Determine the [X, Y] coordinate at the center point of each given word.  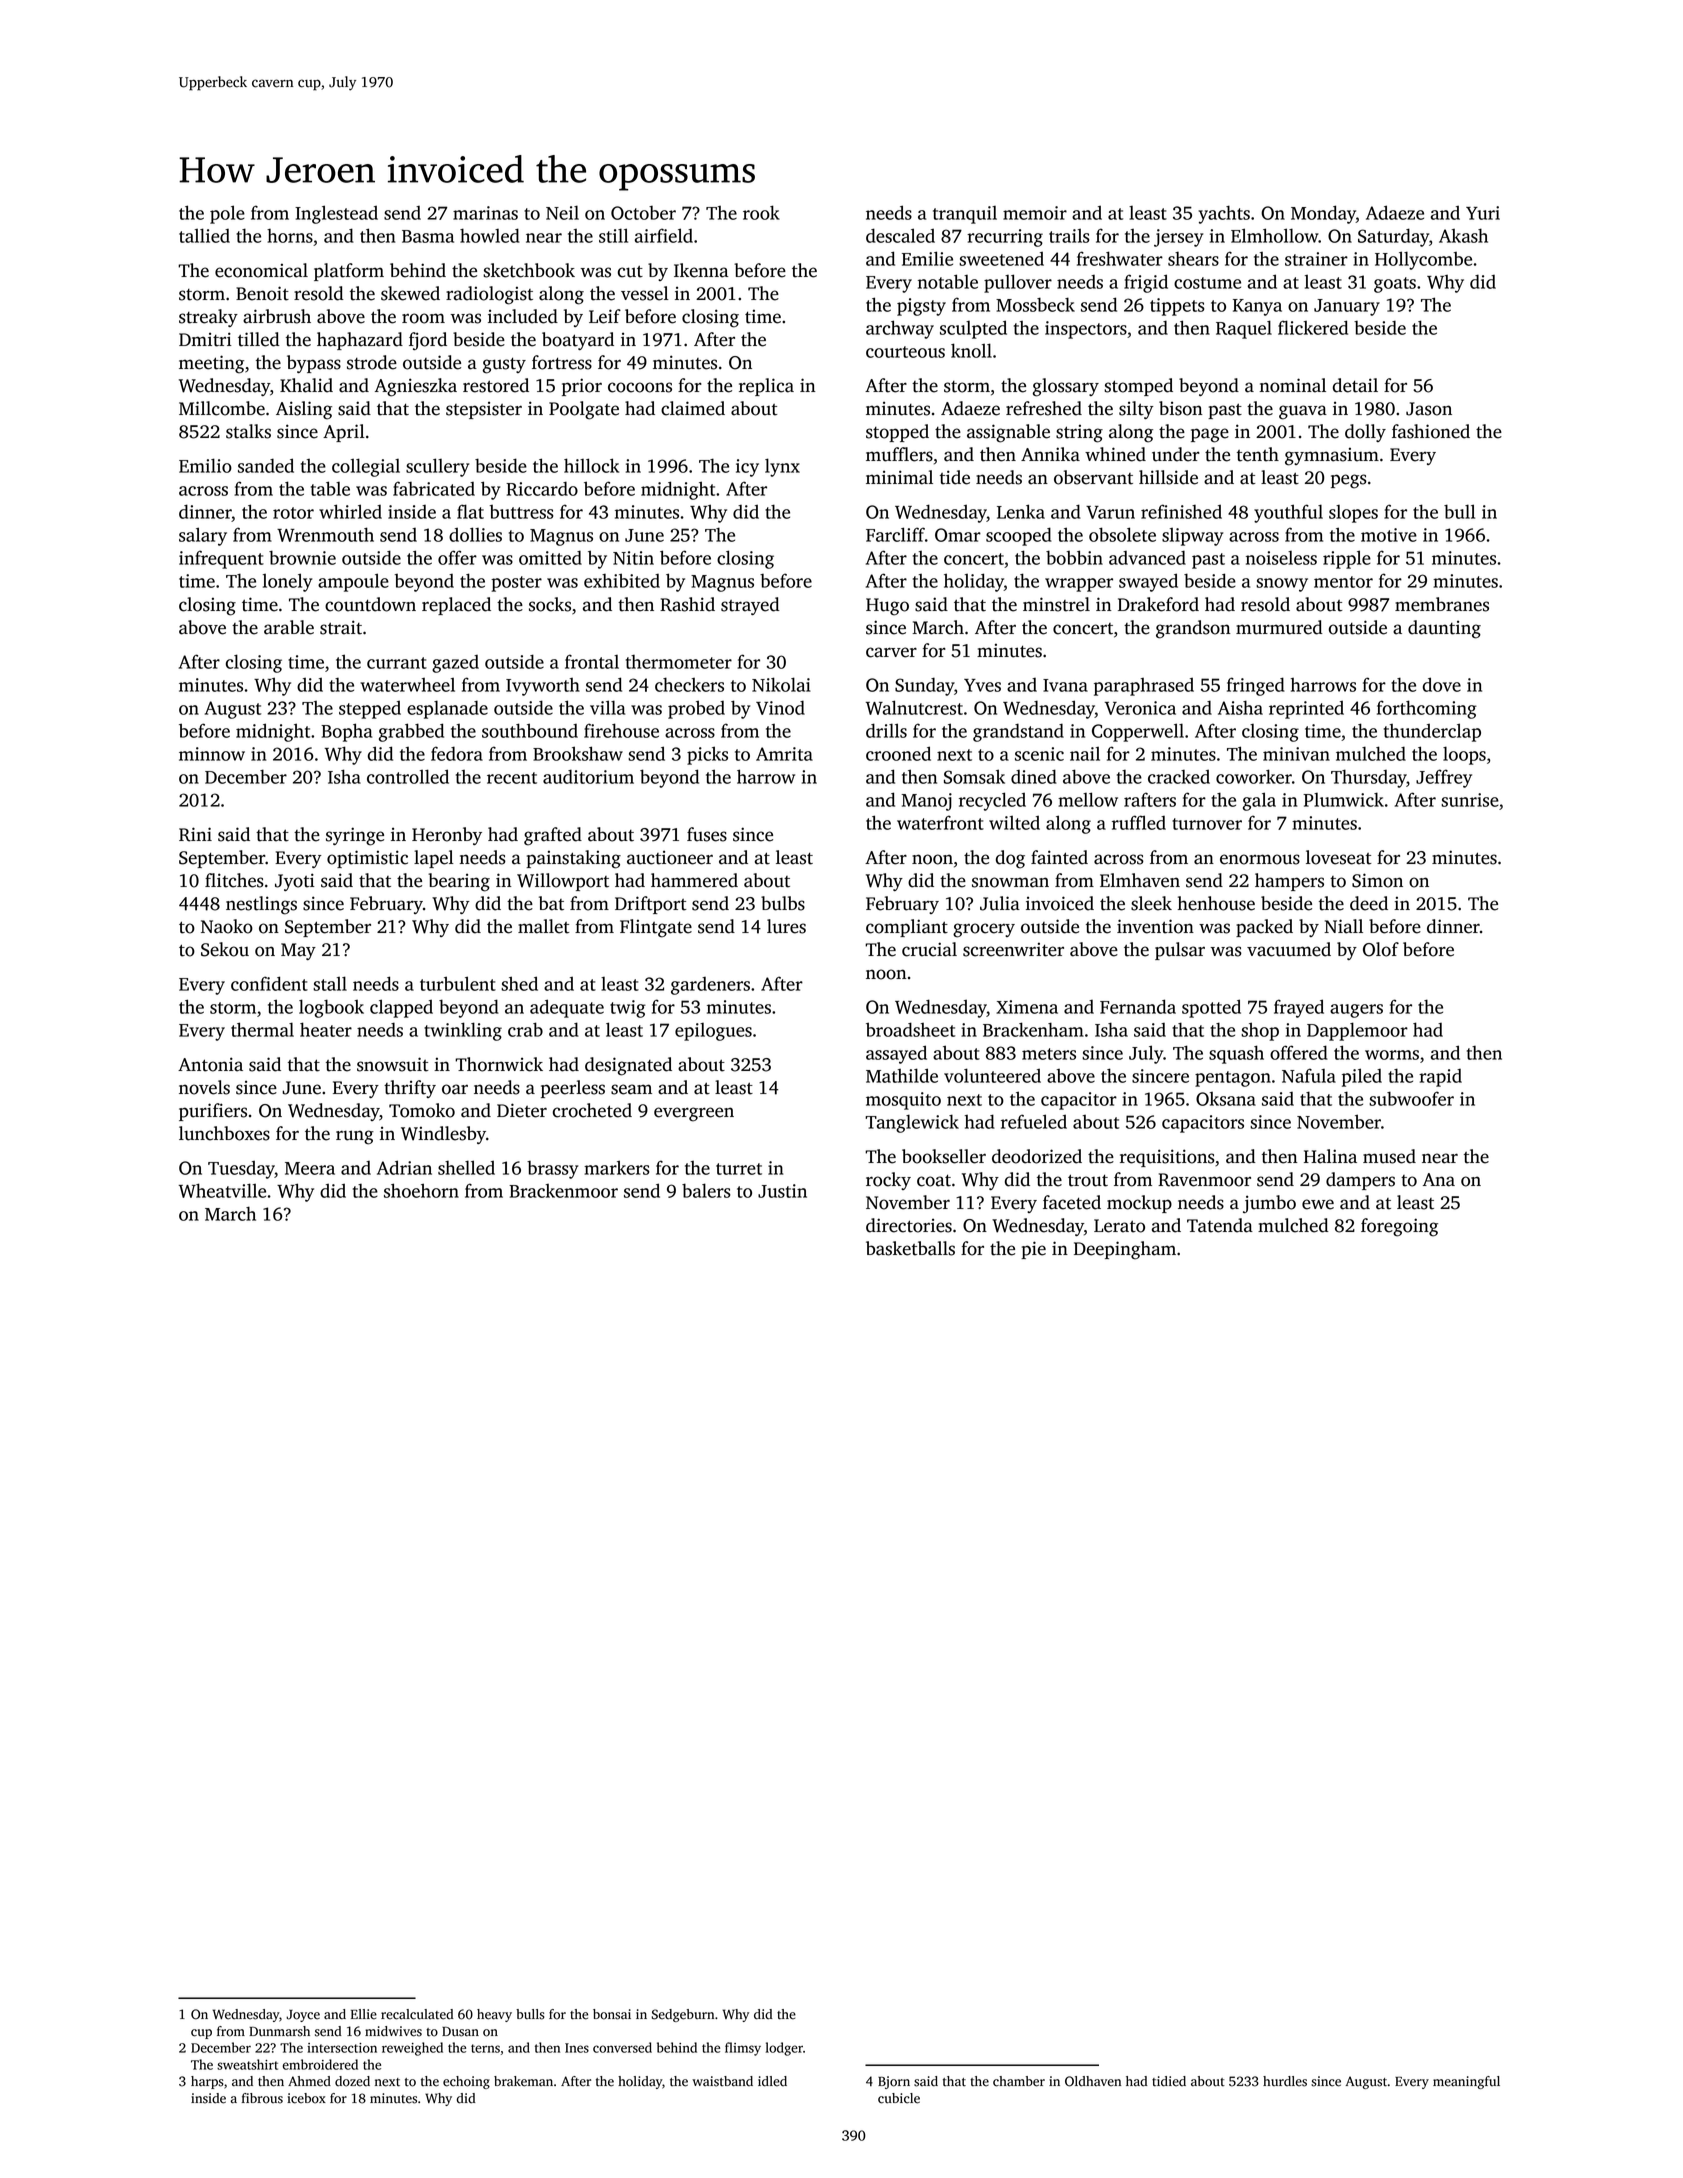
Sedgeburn [683, 2015]
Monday [1323, 214]
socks [550, 604]
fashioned [1431, 431]
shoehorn [421, 1190]
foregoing [1399, 1227]
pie [1033, 1250]
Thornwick [499, 1064]
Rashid [687, 604]
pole [227, 214]
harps [207, 2082]
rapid [1440, 1078]
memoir [1035, 213]
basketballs [910, 1248]
